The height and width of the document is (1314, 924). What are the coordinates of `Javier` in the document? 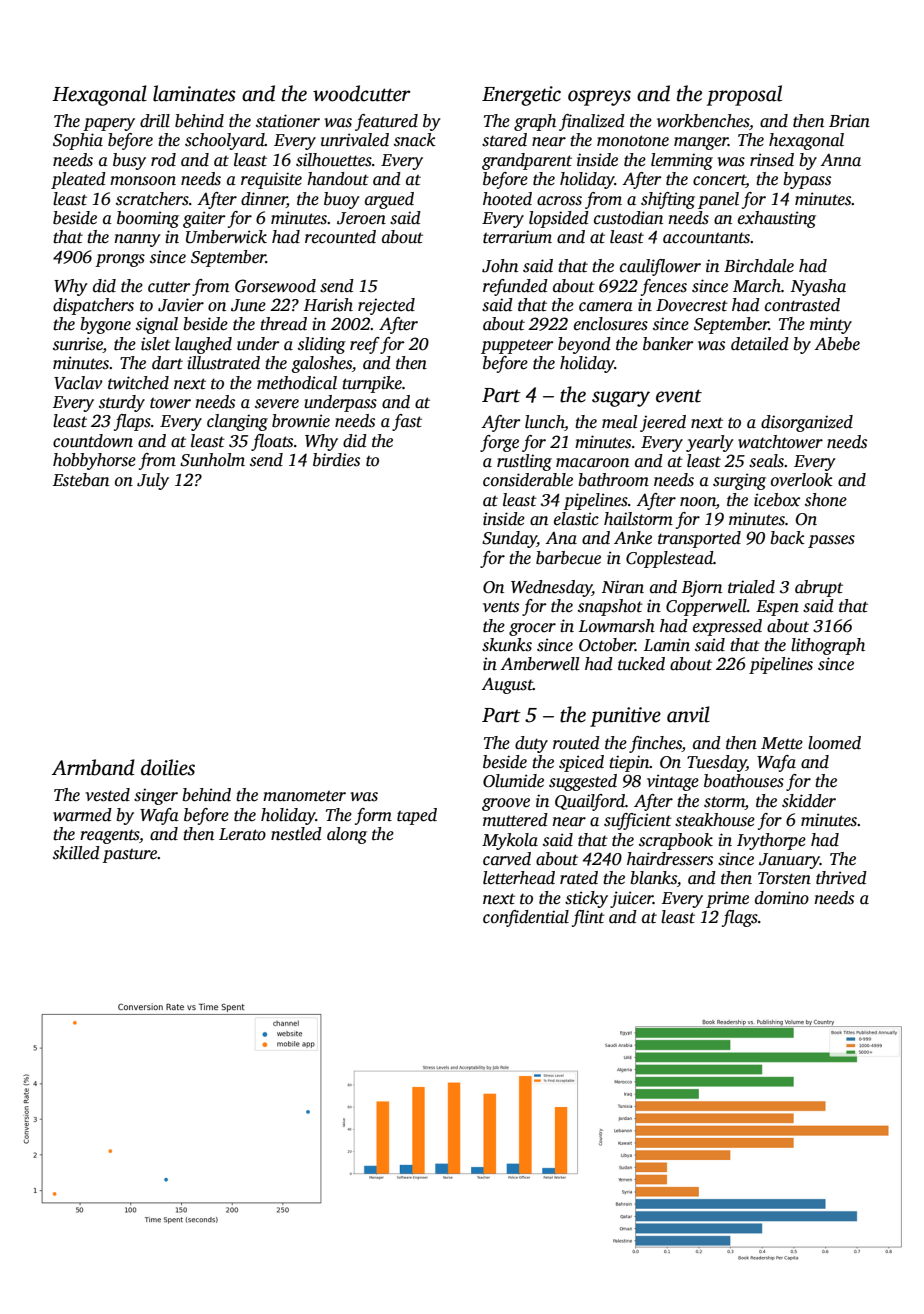 It's located at (181, 305).
